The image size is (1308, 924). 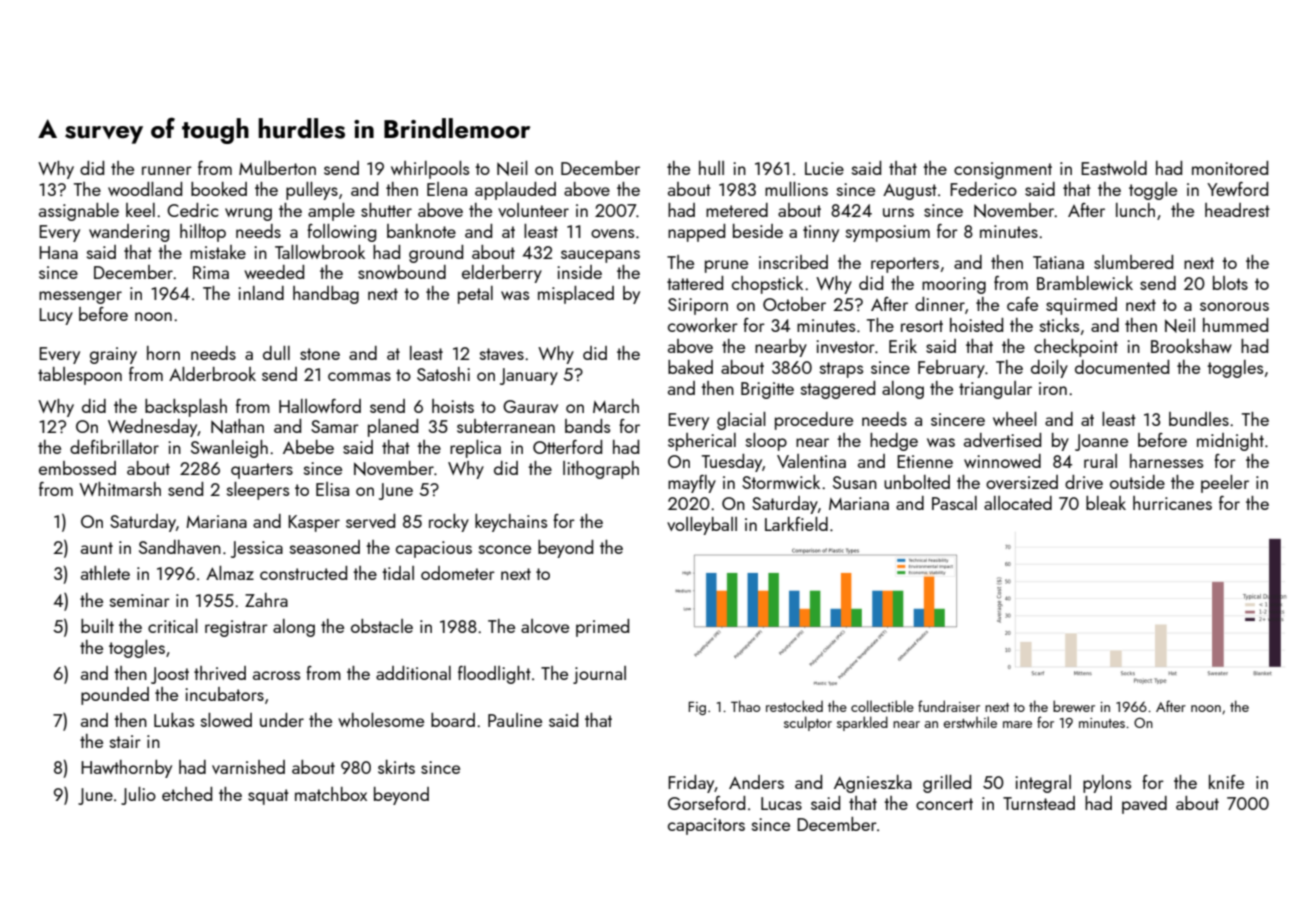 What do you see at coordinates (326, 295) in the screenshot?
I see `handbag` at bounding box center [326, 295].
